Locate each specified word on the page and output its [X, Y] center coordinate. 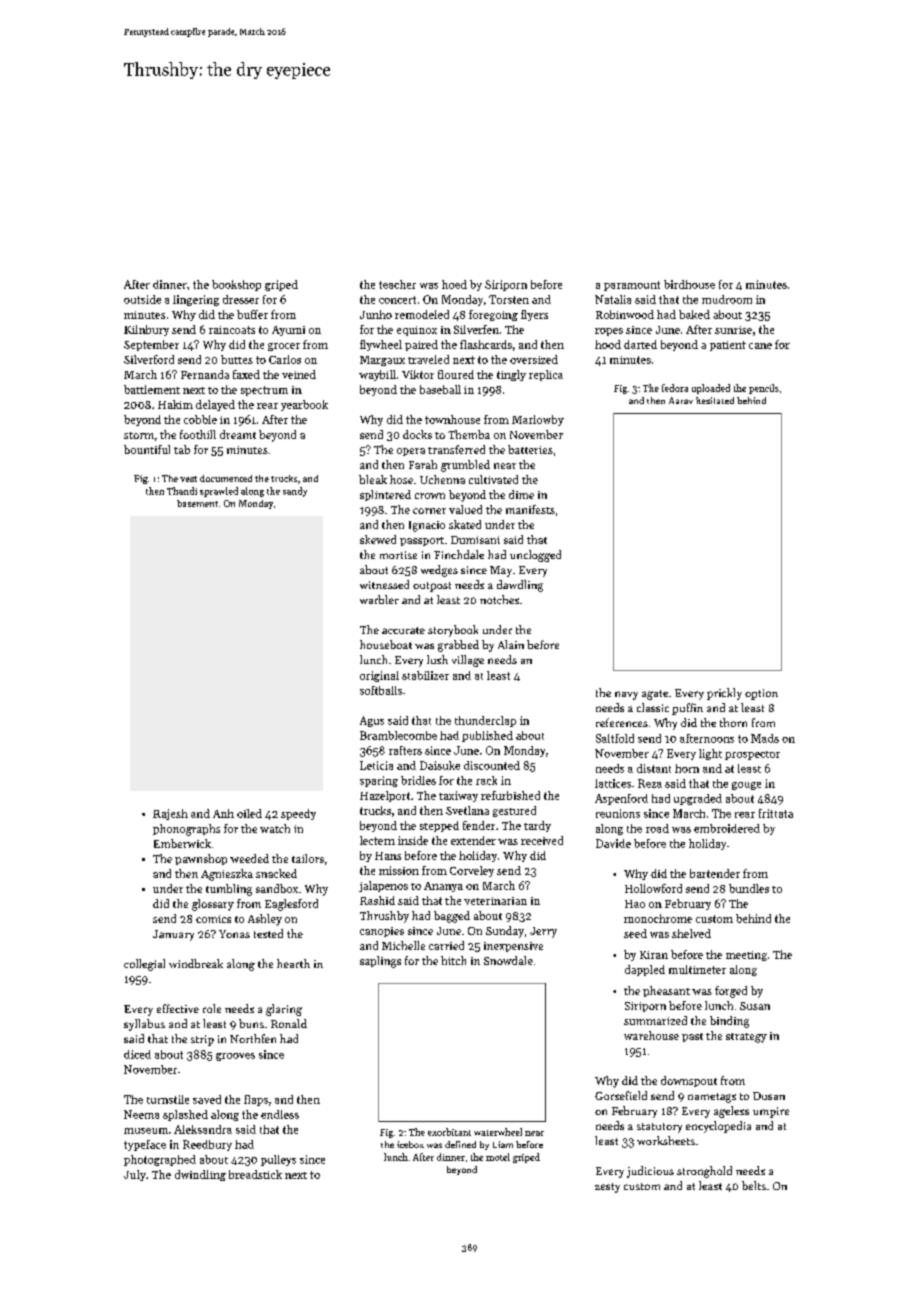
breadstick [255, 1174]
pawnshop [201, 859]
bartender [715, 873]
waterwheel [498, 1132]
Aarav [681, 400]
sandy [295, 492]
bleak [373, 479]
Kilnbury [146, 330]
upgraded [698, 799]
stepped [439, 826]
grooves [235, 1057]
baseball [440, 389]
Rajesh [170, 814]
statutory [659, 1128]
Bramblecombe [398, 735]
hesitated [715, 400]
